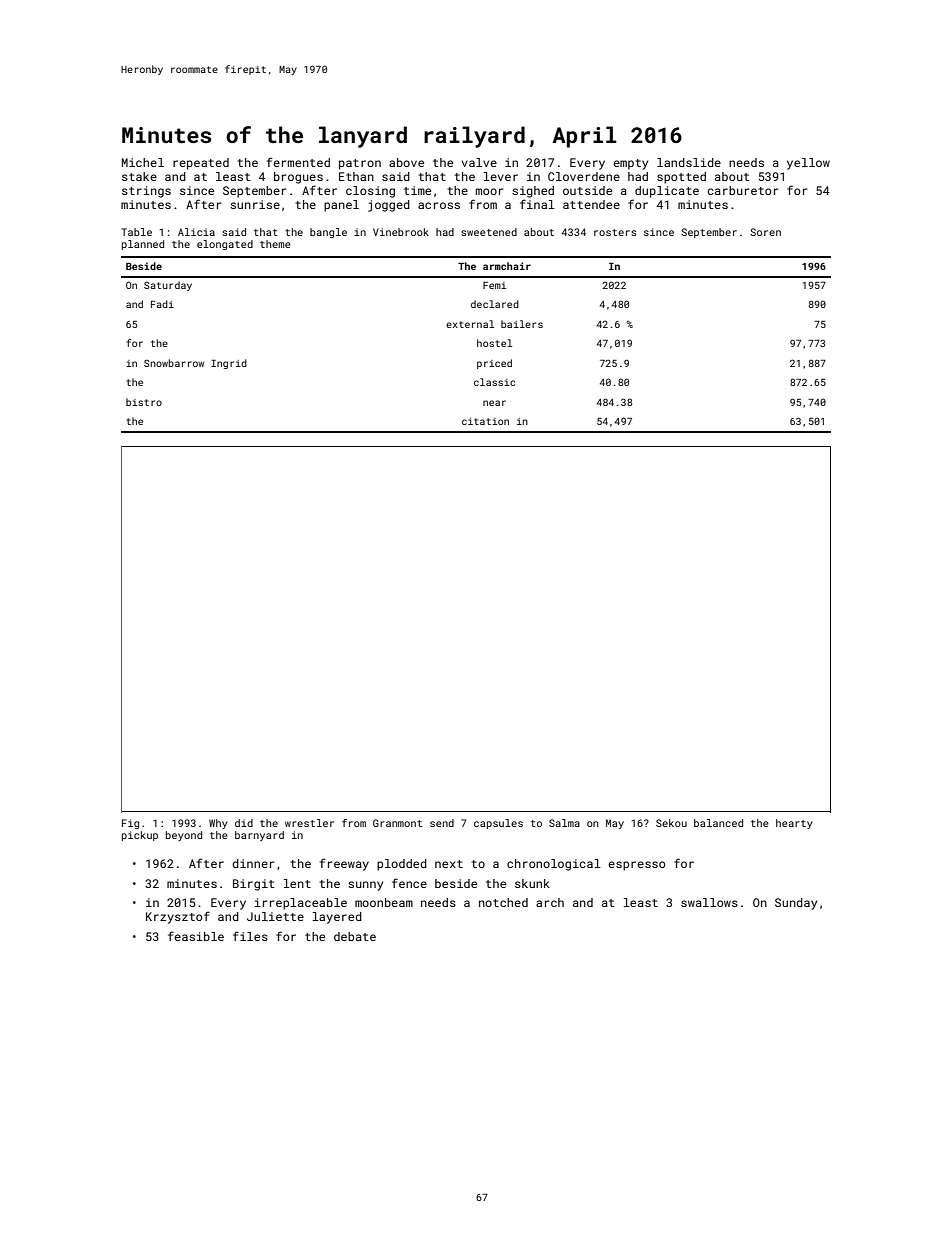 The height and width of the page is (1233, 952). I want to click on classic, so click(494, 382).
